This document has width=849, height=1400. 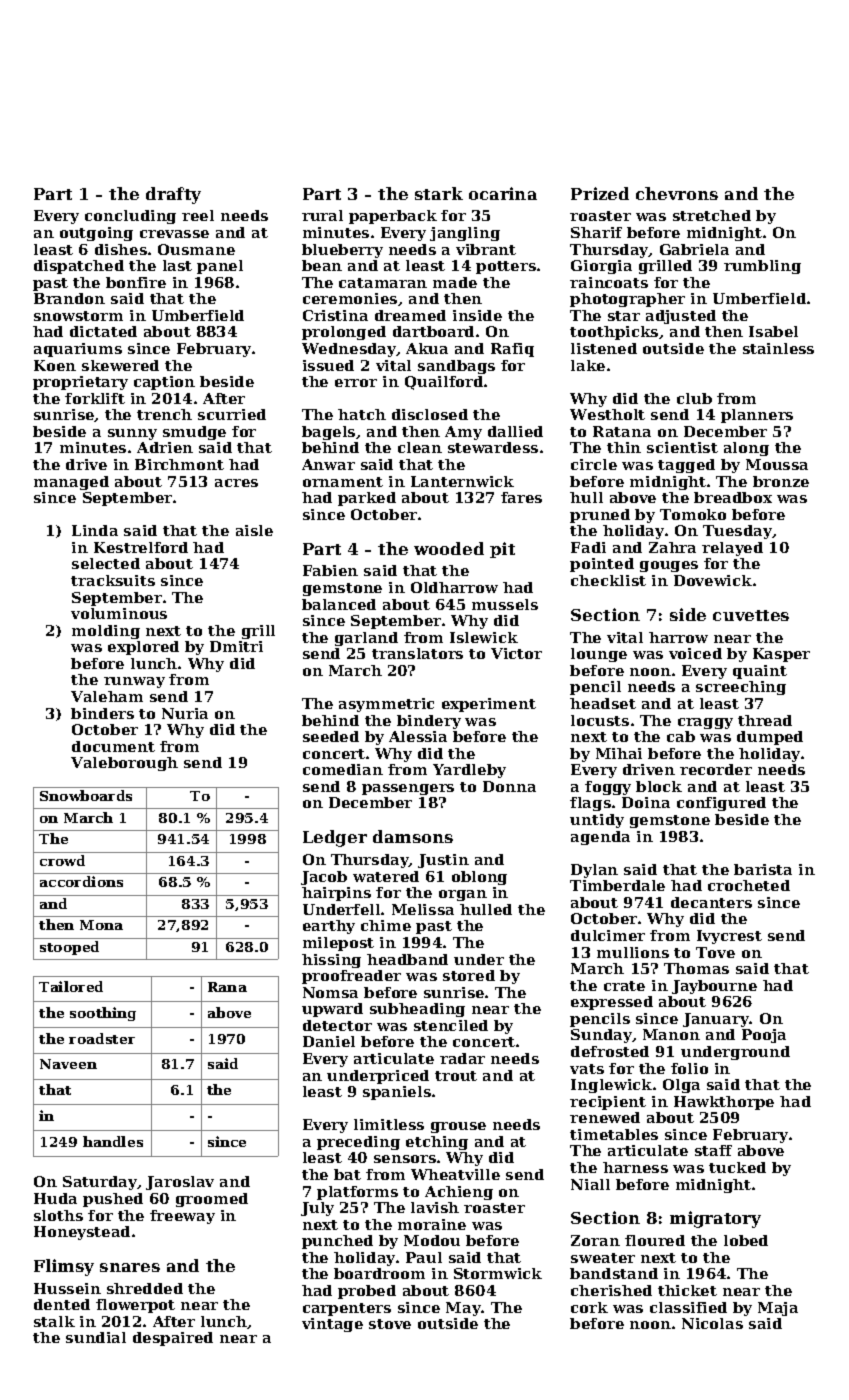 I want to click on crowd, so click(x=62, y=860).
